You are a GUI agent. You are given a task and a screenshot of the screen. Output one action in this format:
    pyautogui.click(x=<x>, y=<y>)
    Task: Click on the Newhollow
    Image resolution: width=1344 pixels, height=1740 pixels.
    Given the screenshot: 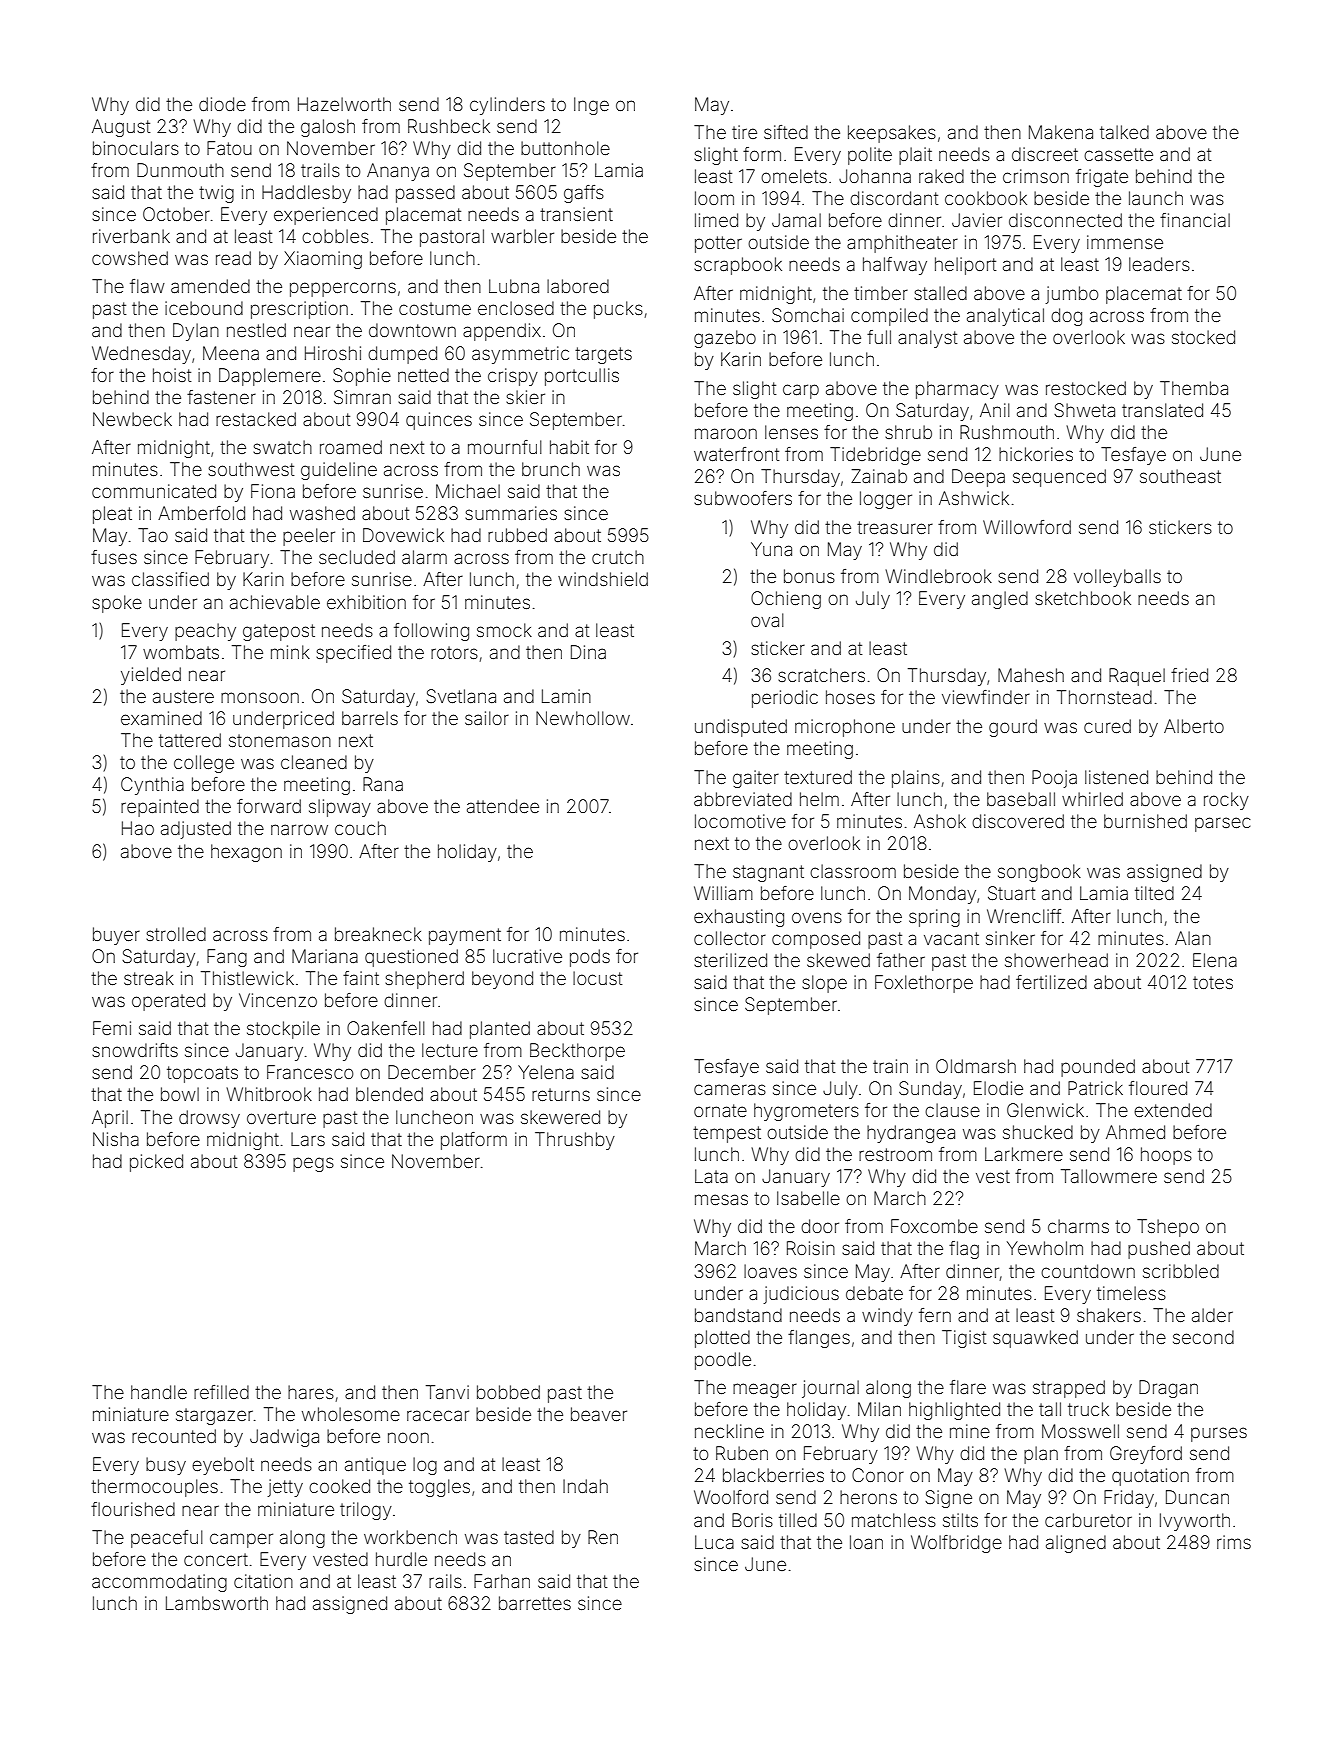 What is the action you would take?
    pyautogui.click(x=583, y=718)
